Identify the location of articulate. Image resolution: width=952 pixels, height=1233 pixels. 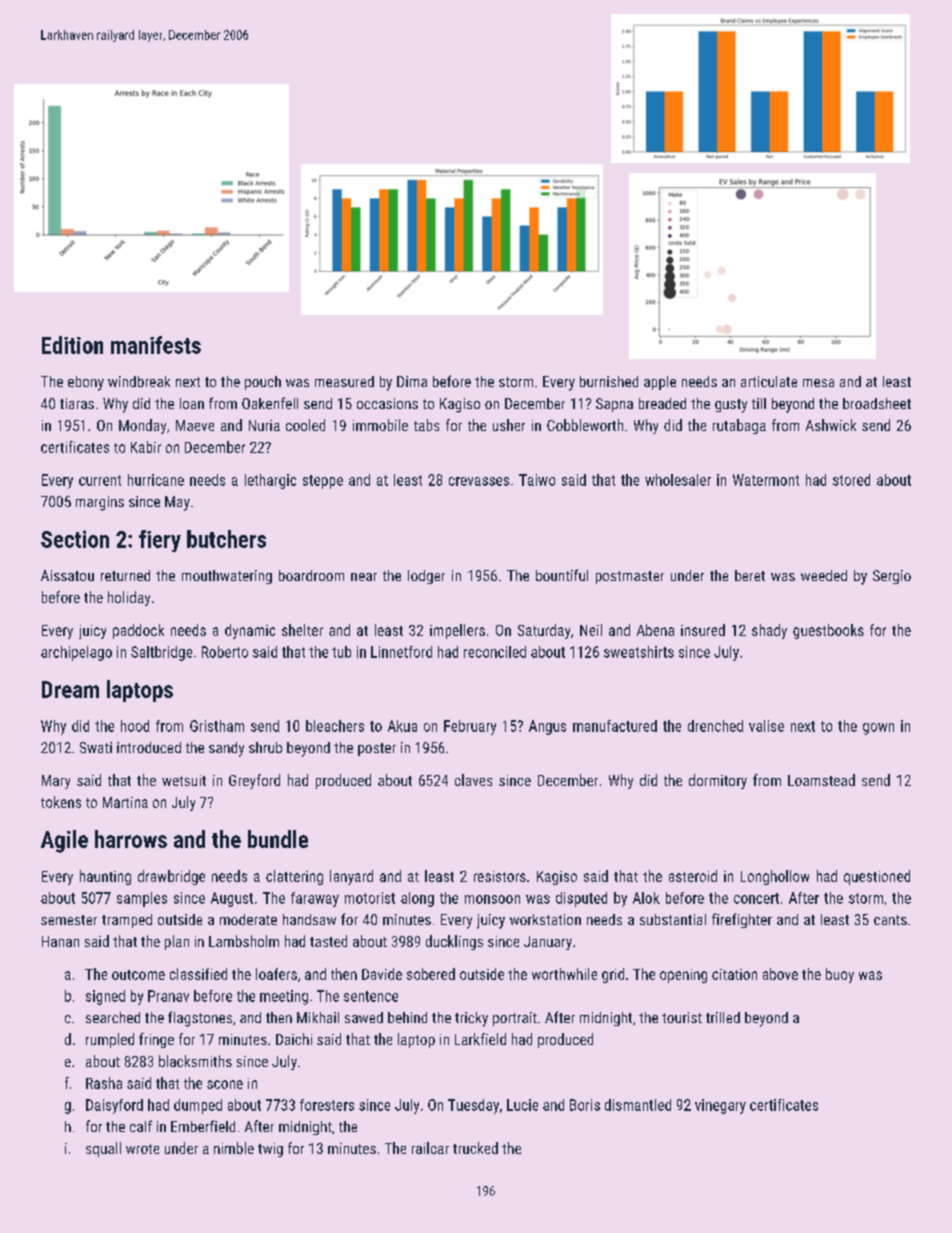
(769, 381).
